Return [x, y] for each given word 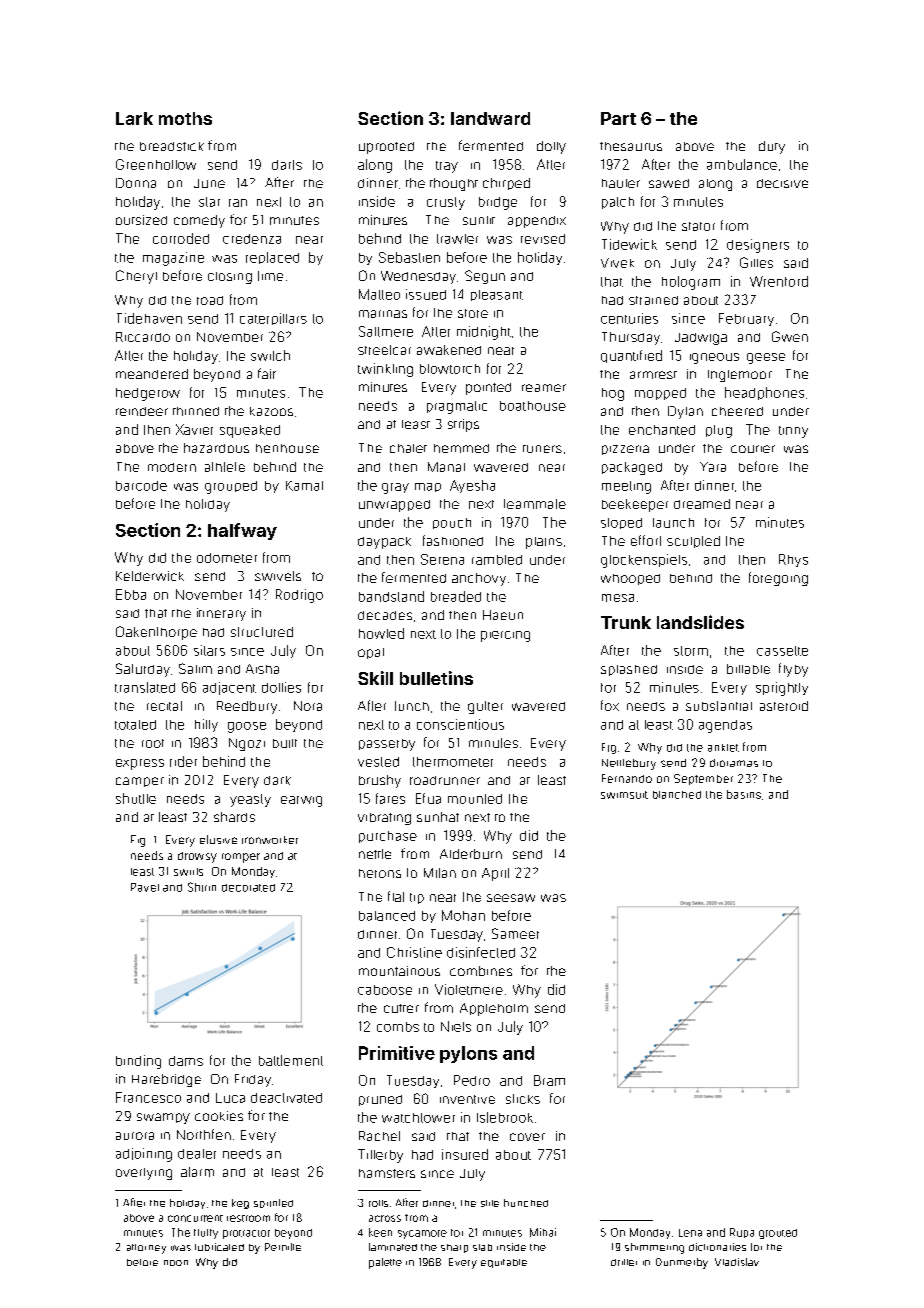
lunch [412, 706]
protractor [246, 1234]
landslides [700, 622]
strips [463, 425]
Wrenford [779, 281]
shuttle [136, 798]
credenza [252, 239]
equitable [504, 1263]
